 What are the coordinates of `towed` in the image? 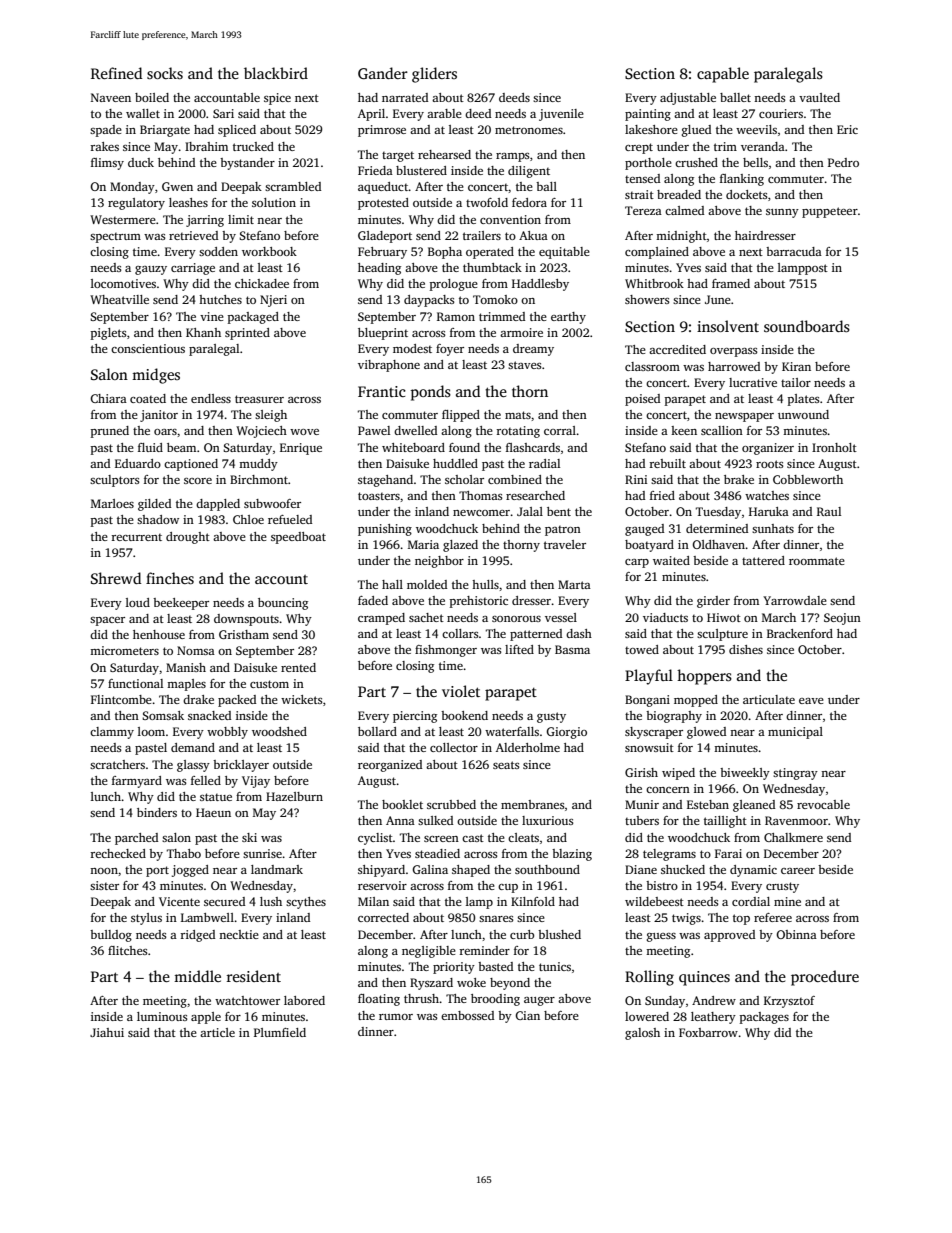 It's located at (642, 649).
